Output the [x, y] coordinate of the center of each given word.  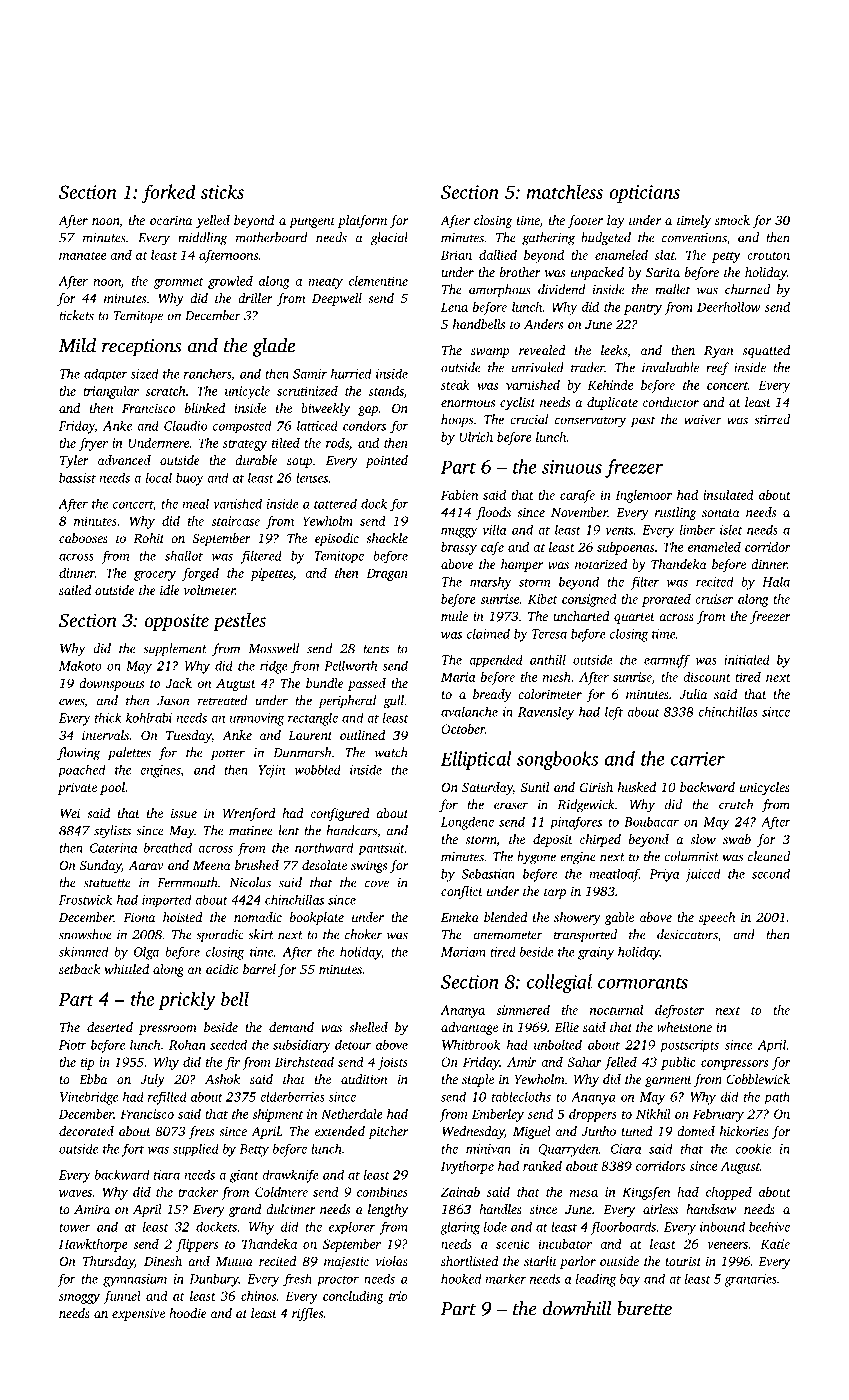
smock [732, 220]
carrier [698, 759]
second [771, 874]
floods [493, 513]
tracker [198, 1192]
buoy [190, 479]
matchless [565, 191]
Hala [776, 581]
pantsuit [381, 849]
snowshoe [85, 934]
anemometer [508, 935]
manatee [82, 256]
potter [228, 754]
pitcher [388, 1132]
